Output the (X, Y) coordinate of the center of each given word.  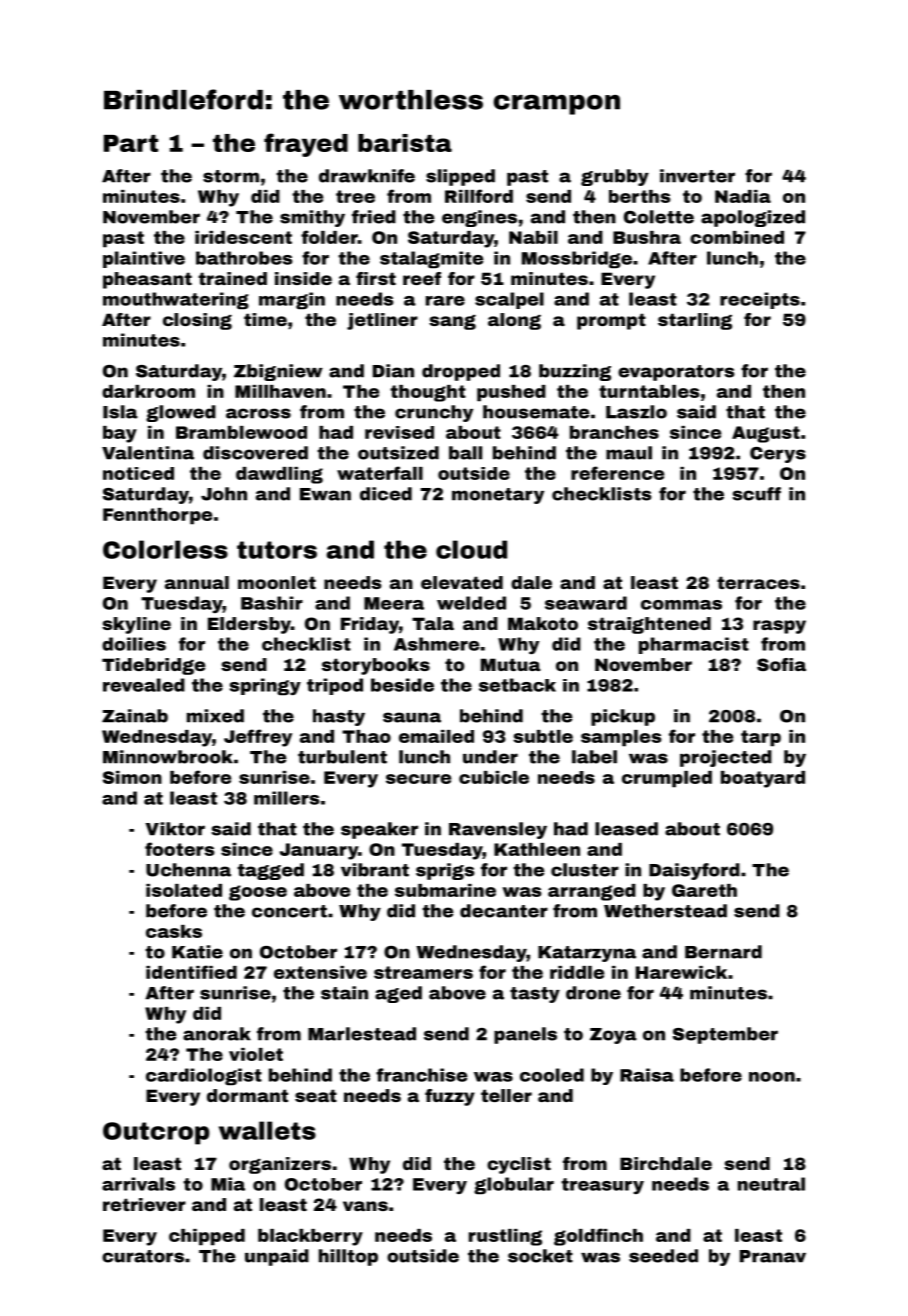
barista (405, 143)
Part (131, 143)
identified (191, 972)
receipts (760, 300)
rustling (505, 1237)
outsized (398, 453)
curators (143, 1256)
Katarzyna (587, 954)
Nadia (743, 196)
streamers (423, 972)
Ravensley (498, 830)
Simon (132, 777)
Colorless (165, 549)
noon (772, 1077)
